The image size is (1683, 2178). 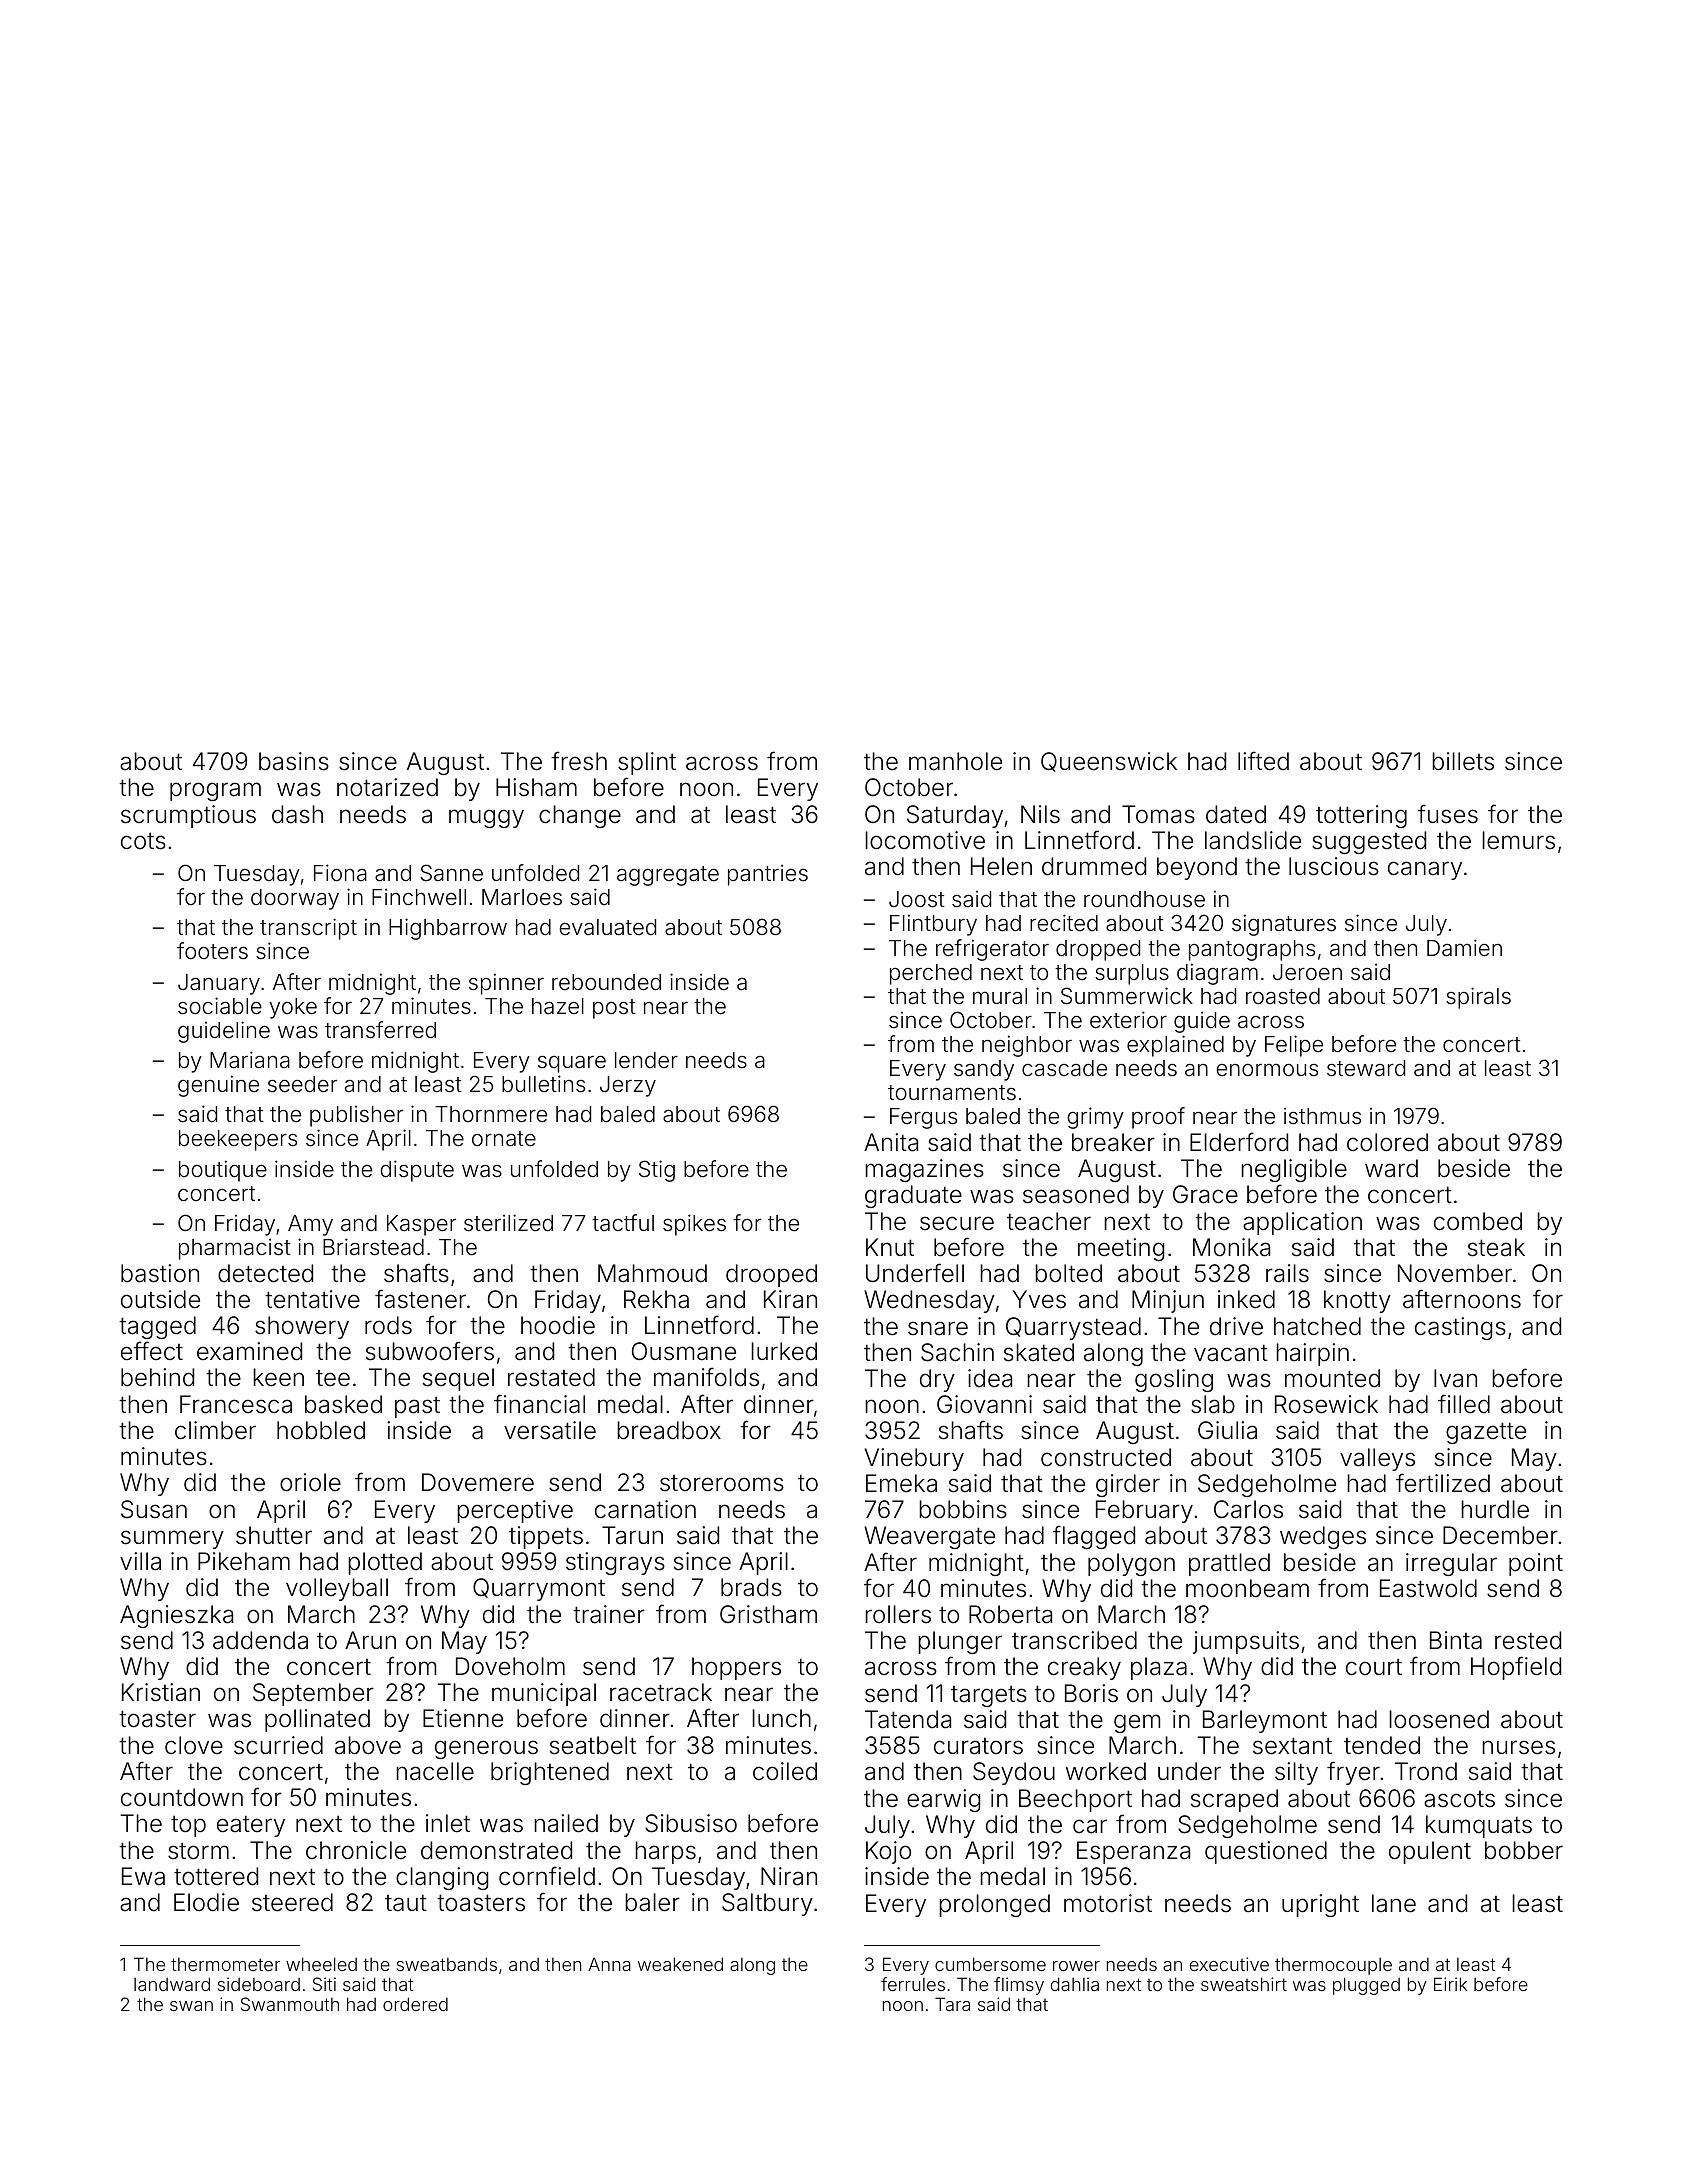 What do you see at coordinates (544, 1694) in the image?
I see `municipal` at bounding box center [544, 1694].
